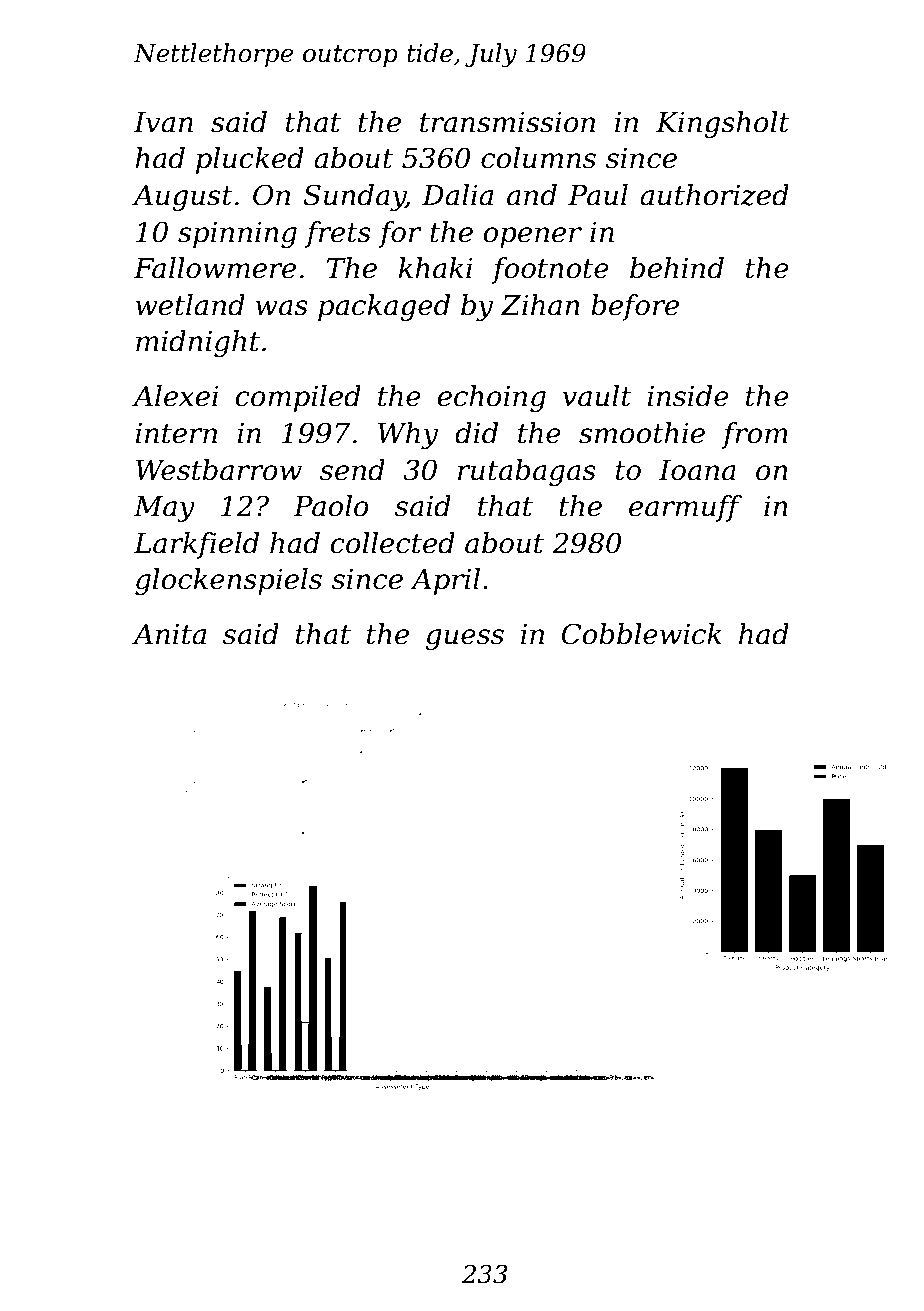 Image resolution: width=924 pixels, height=1311 pixels. What do you see at coordinates (169, 634) in the screenshot?
I see `Anita` at bounding box center [169, 634].
